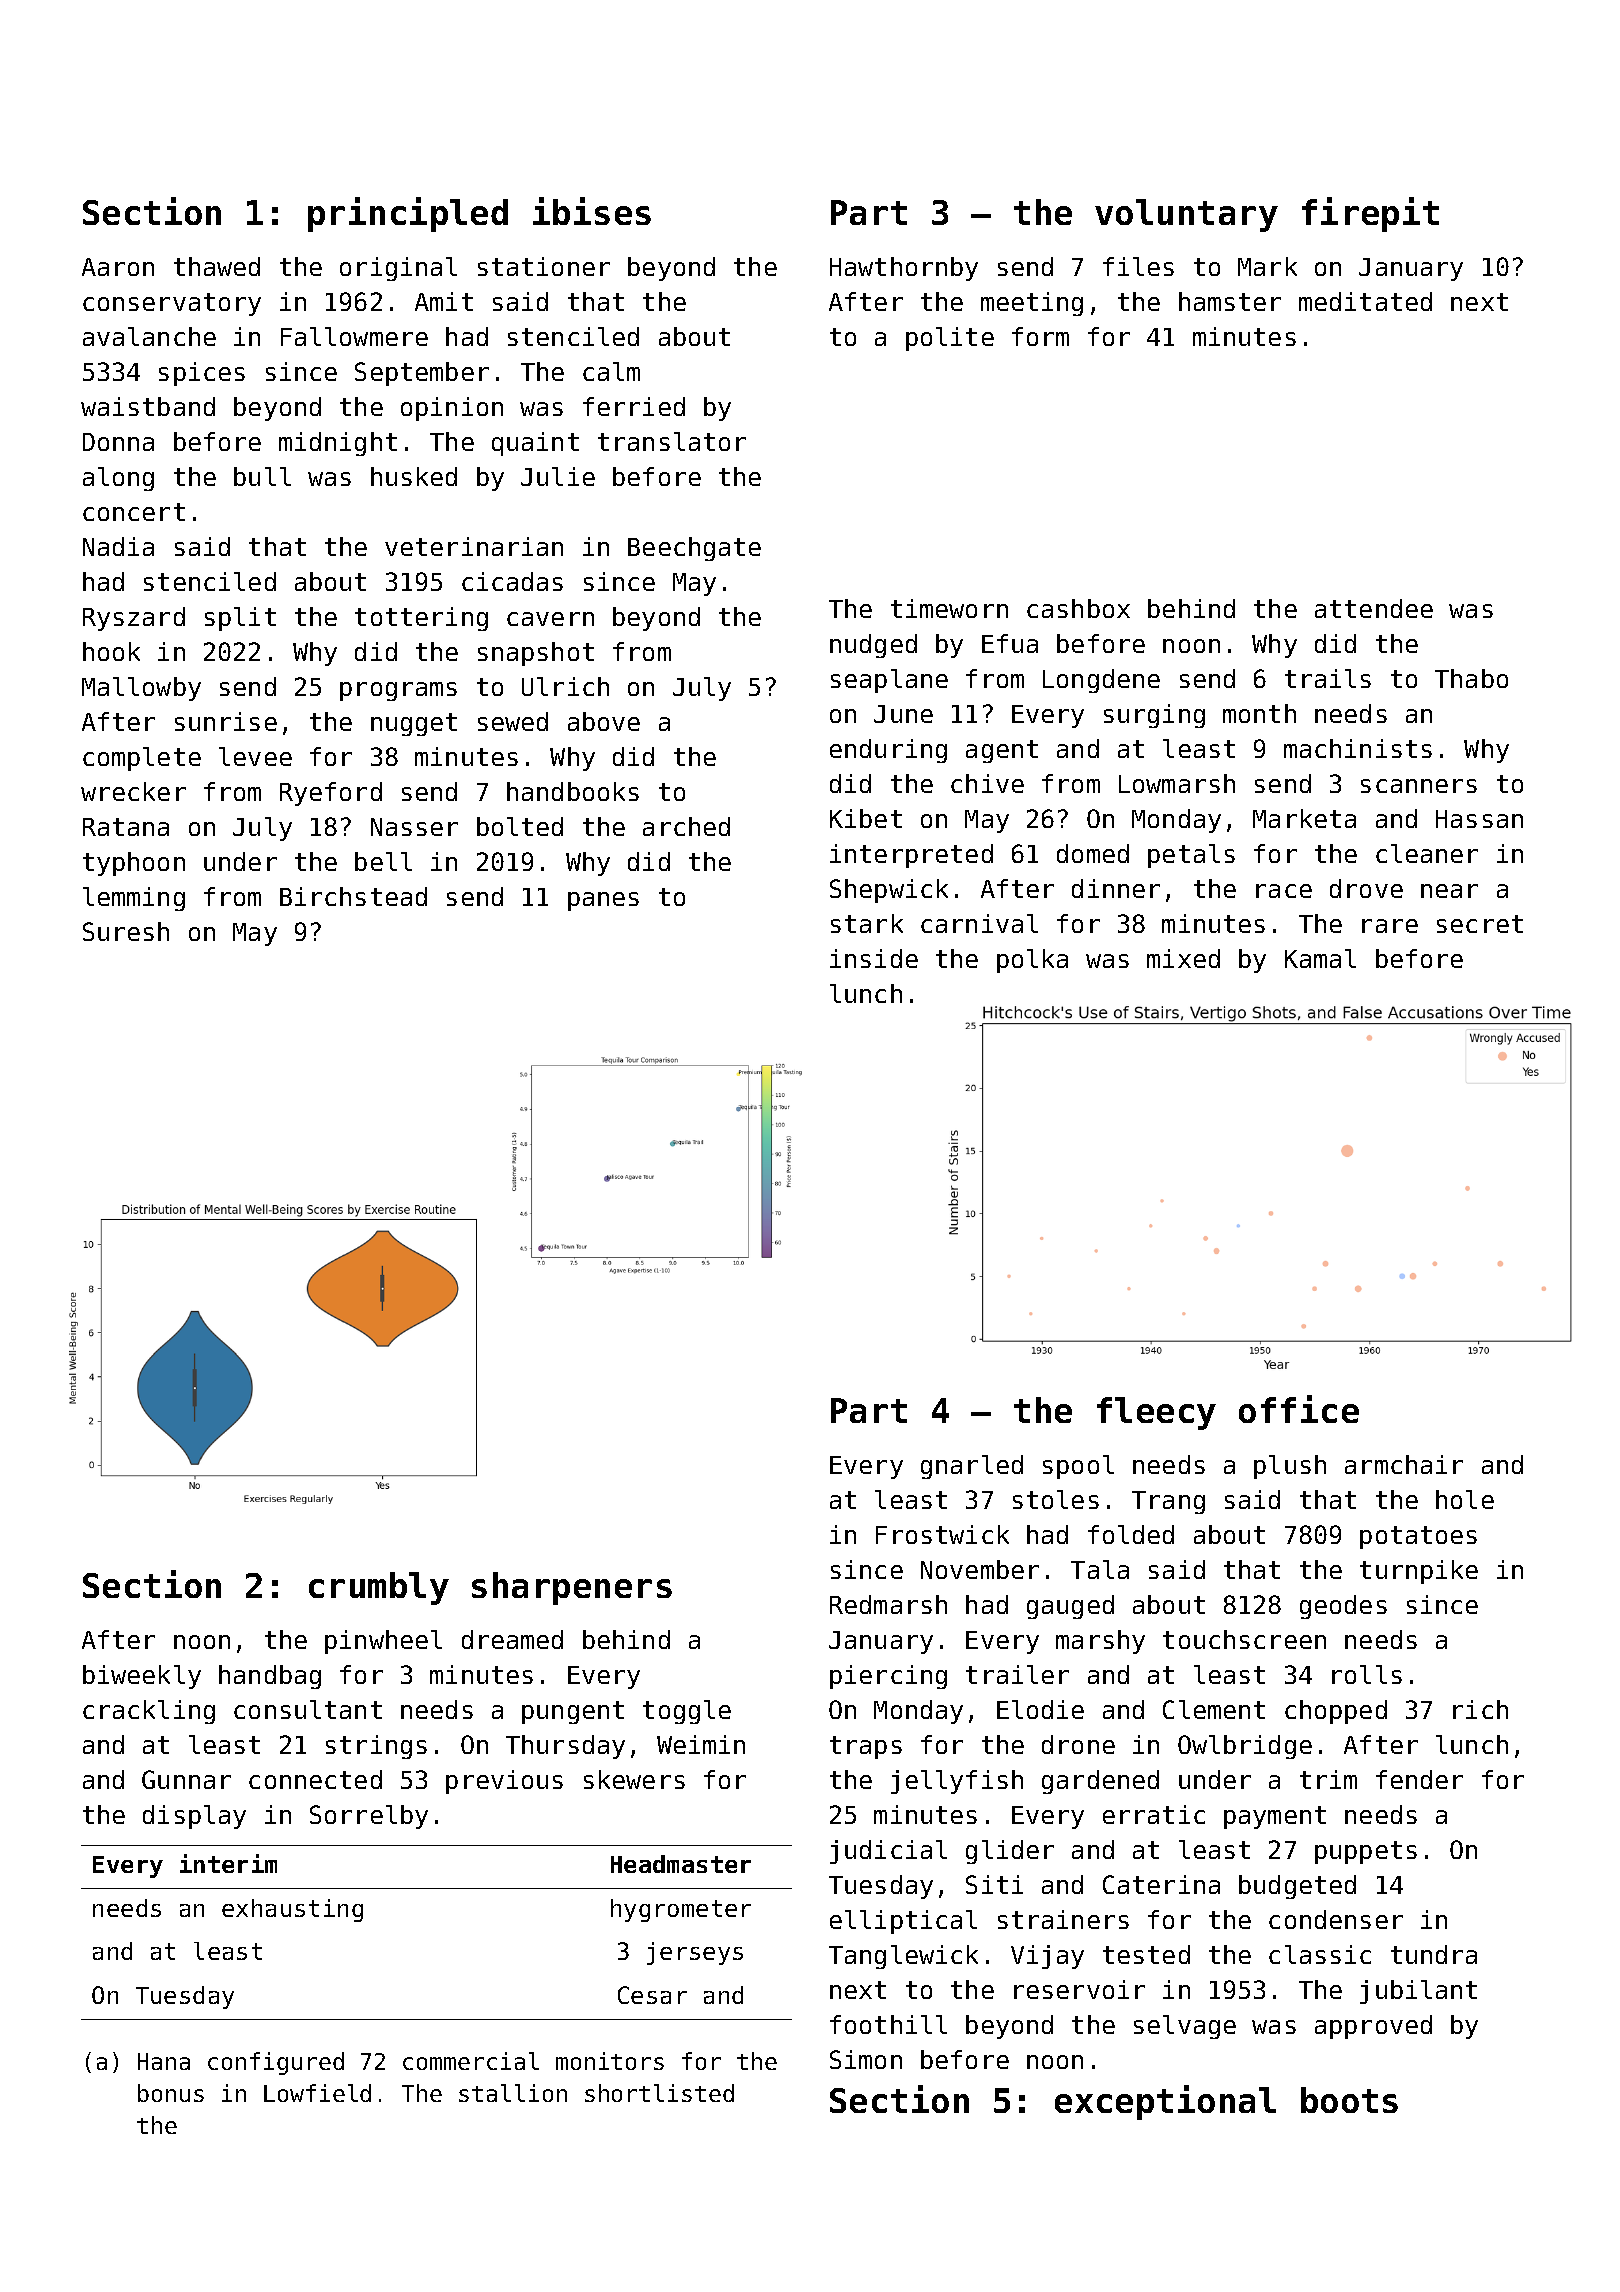 The image size is (1620, 2292). I want to click on husked, so click(414, 476).
